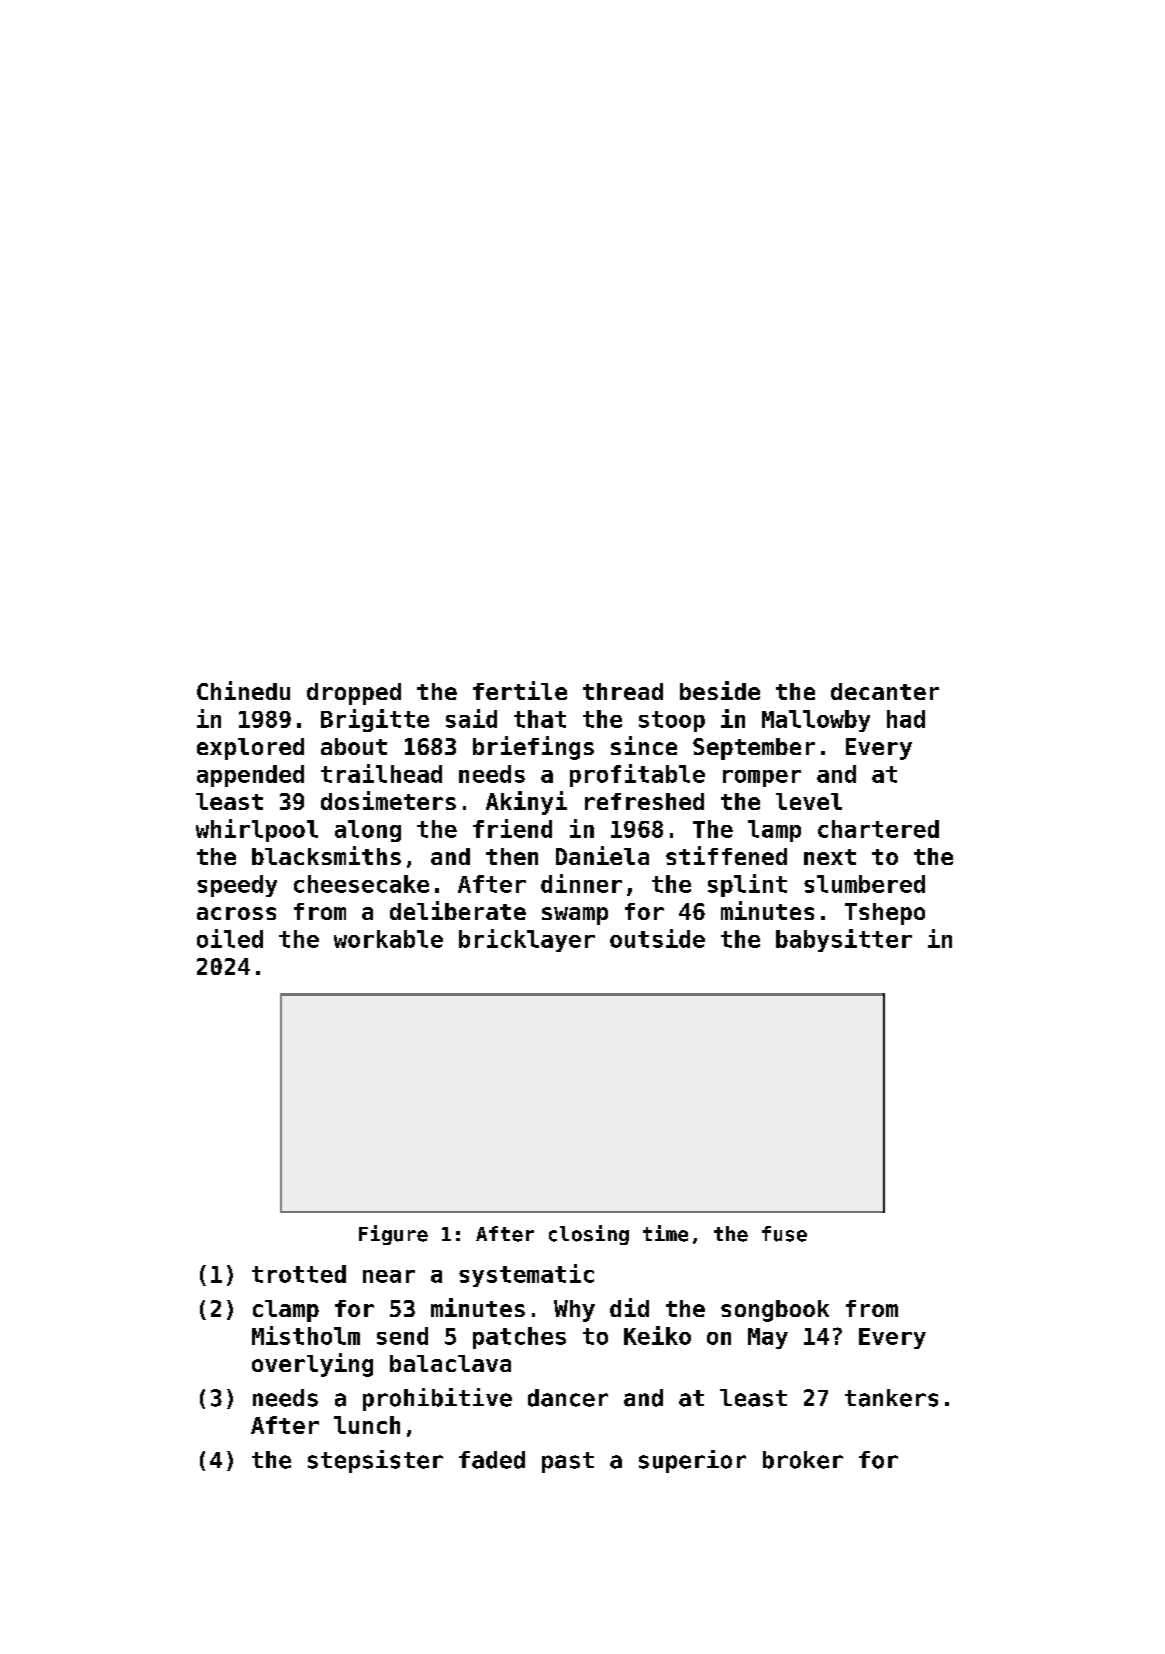 Image resolution: width=1165 pixels, height=1654 pixels. I want to click on about, so click(354, 746).
